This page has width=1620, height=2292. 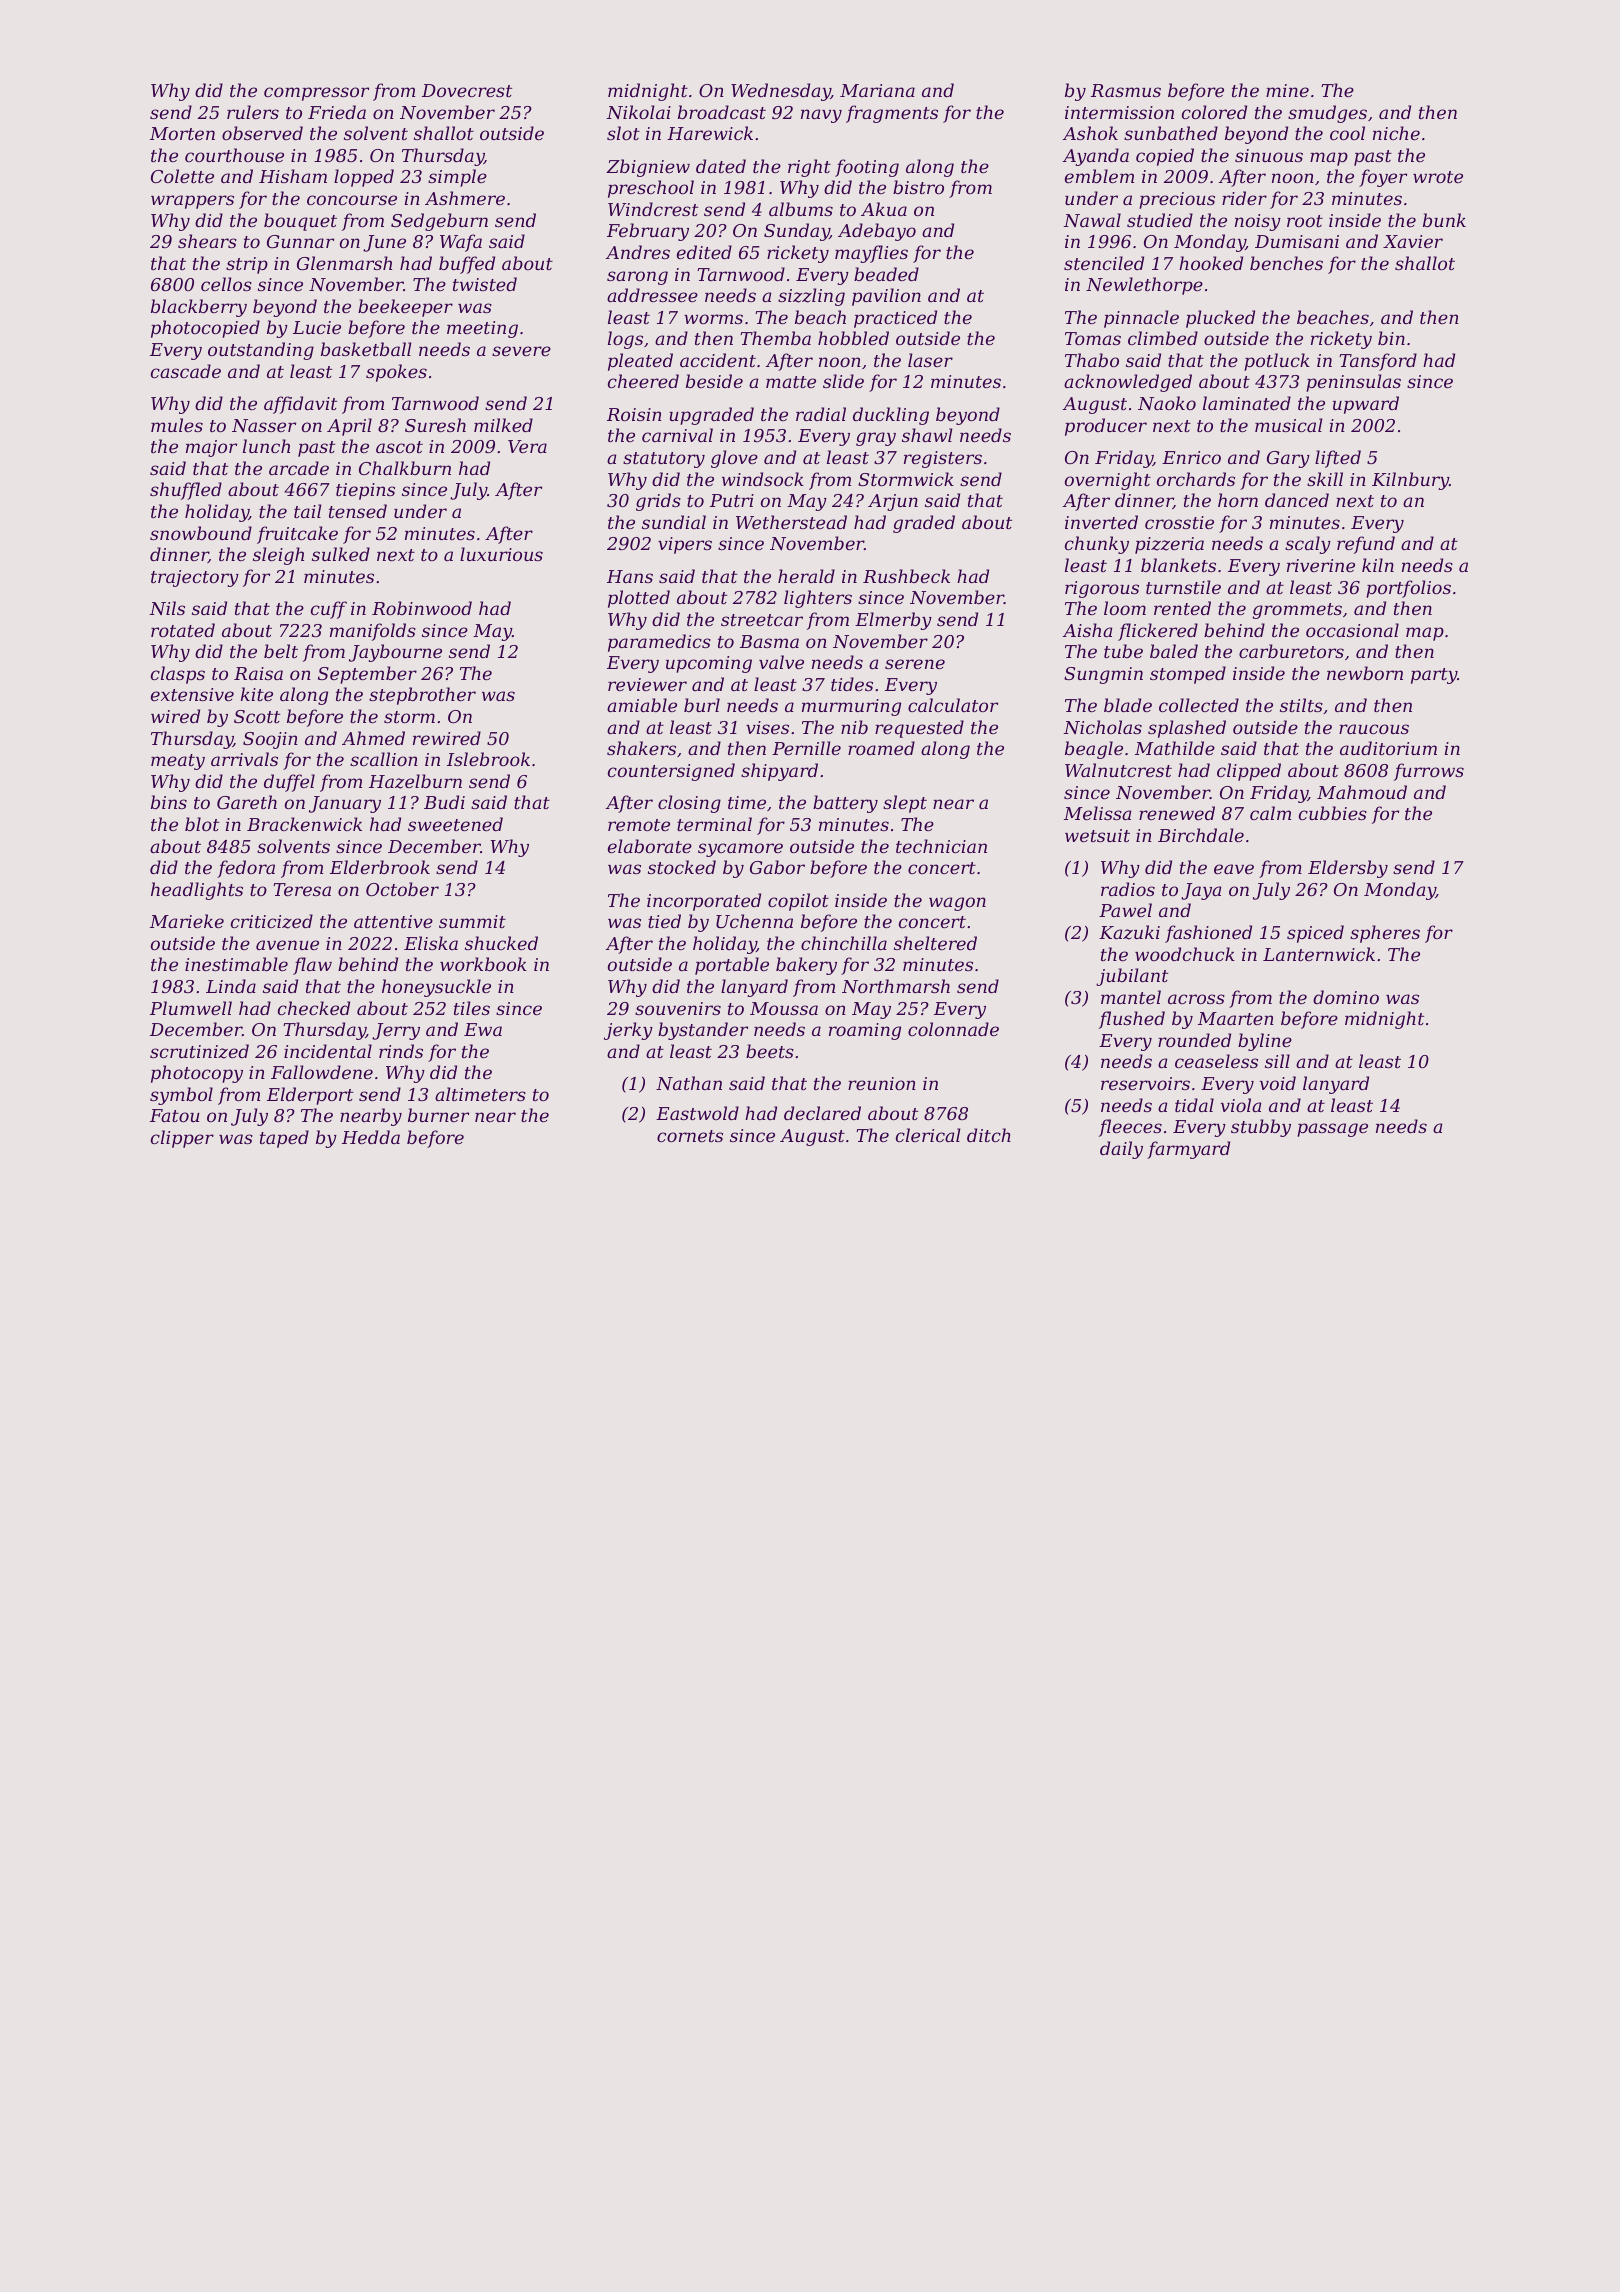 What do you see at coordinates (226, 284) in the page?
I see `cellos` at bounding box center [226, 284].
